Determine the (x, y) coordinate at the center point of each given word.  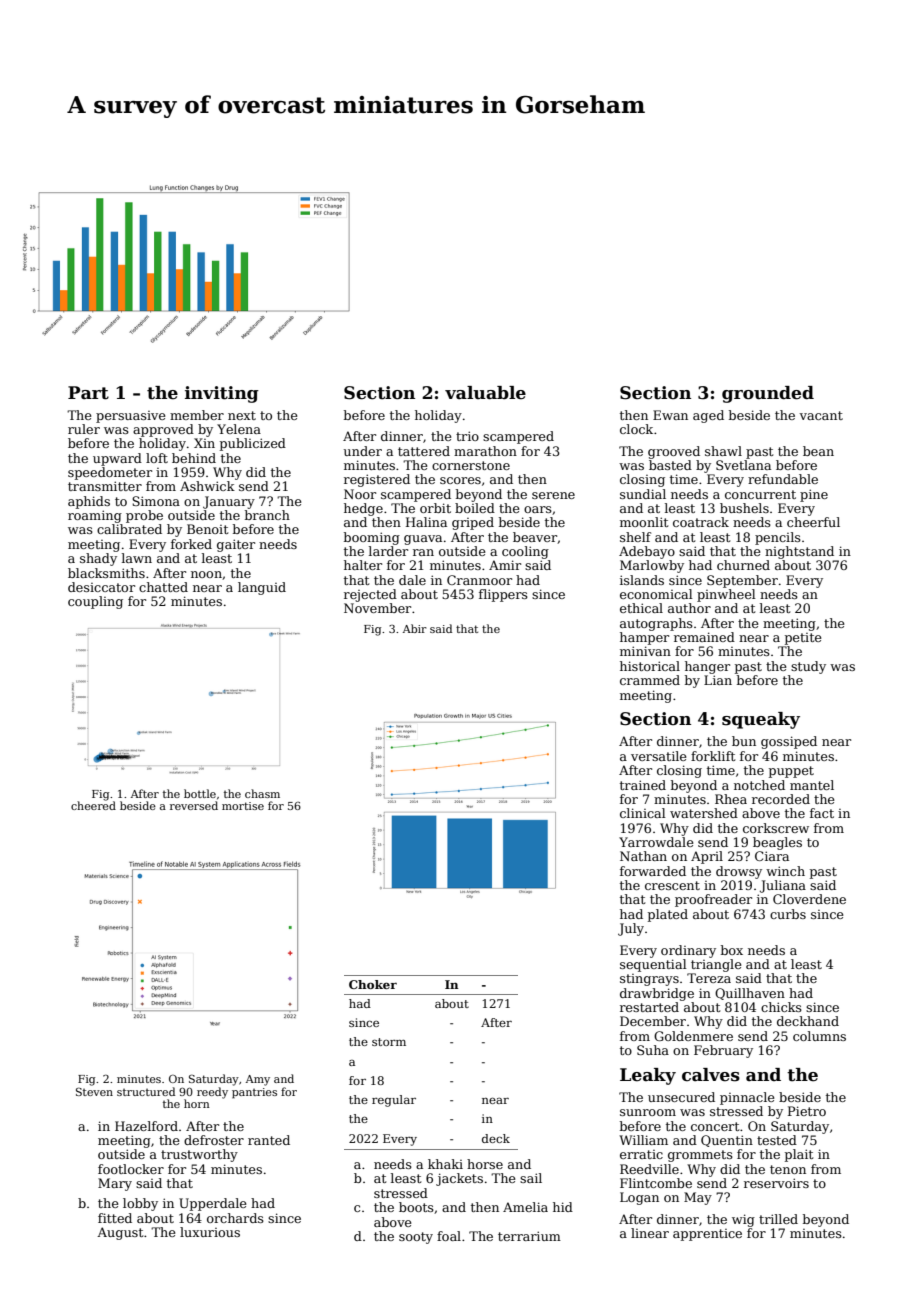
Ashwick (207, 486)
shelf (635, 537)
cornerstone (471, 465)
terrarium (529, 1236)
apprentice (707, 1235)
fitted (115, 1218)
